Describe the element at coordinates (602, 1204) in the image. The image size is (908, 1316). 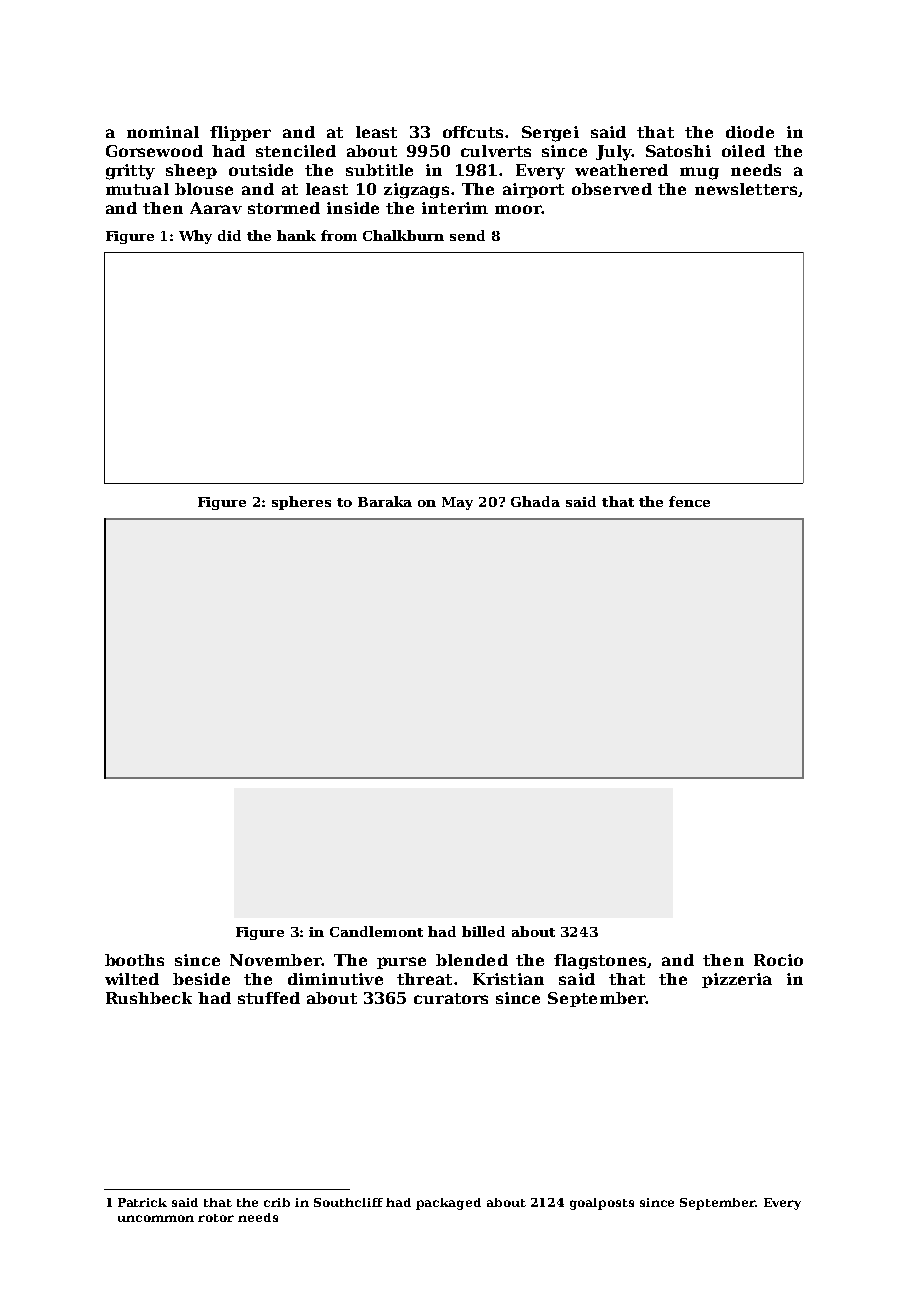
I see `goalposts` at that location.
